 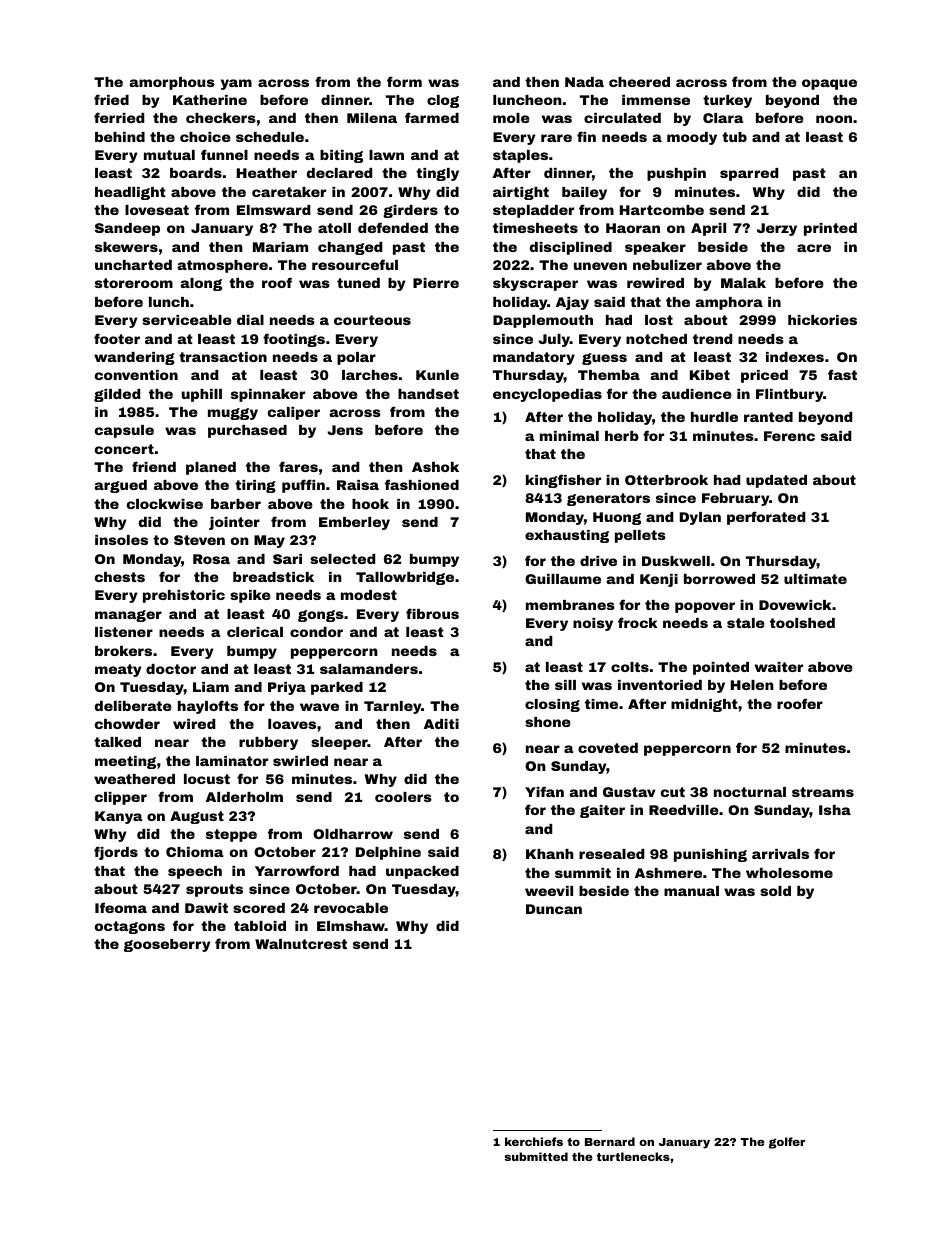 What do you see at coordinates (823, 792) in the page?
I see `streams` at bounding box center [823, 792].
